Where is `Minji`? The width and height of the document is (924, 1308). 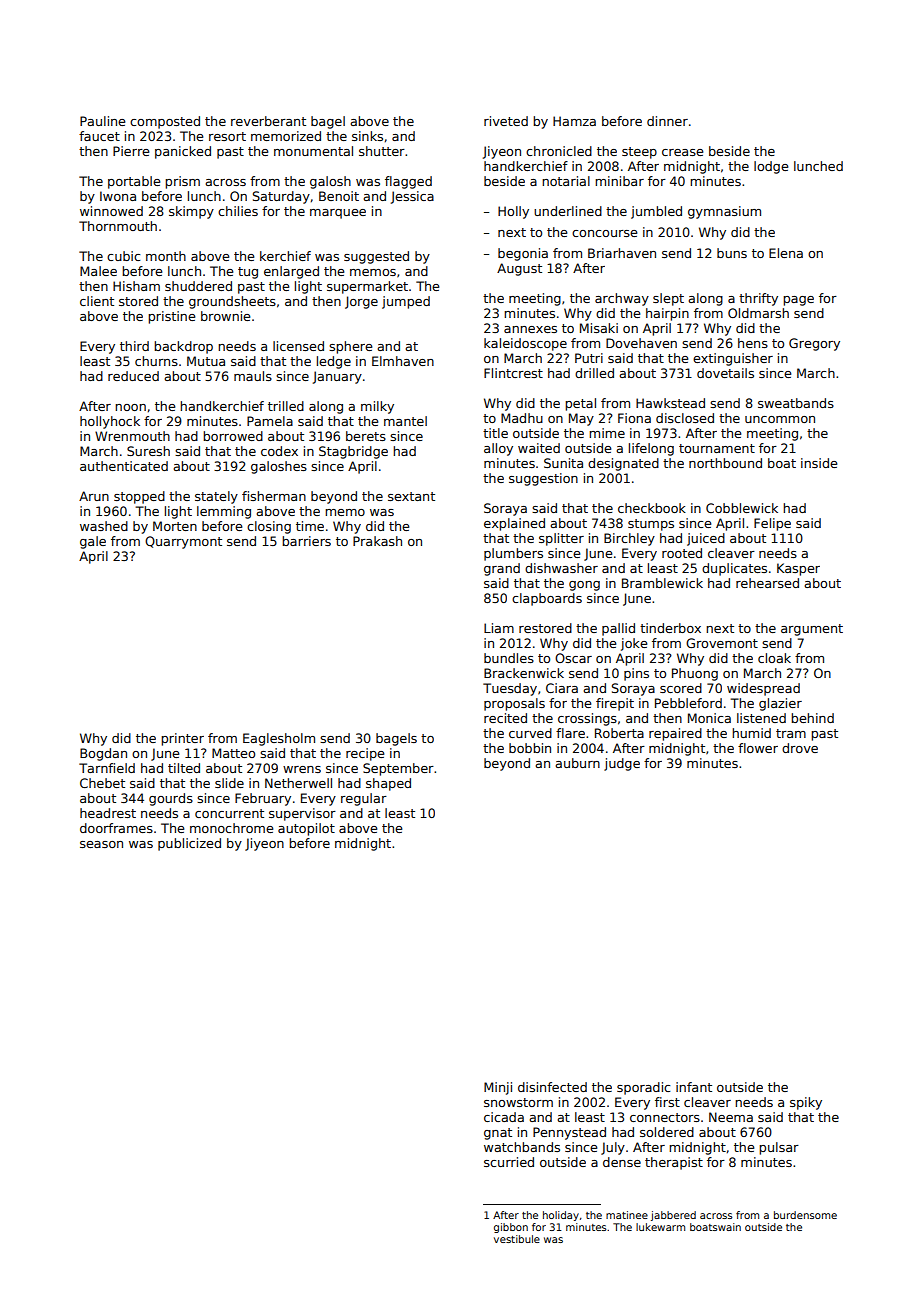
Minji is located at coordinates (498, 1088).
